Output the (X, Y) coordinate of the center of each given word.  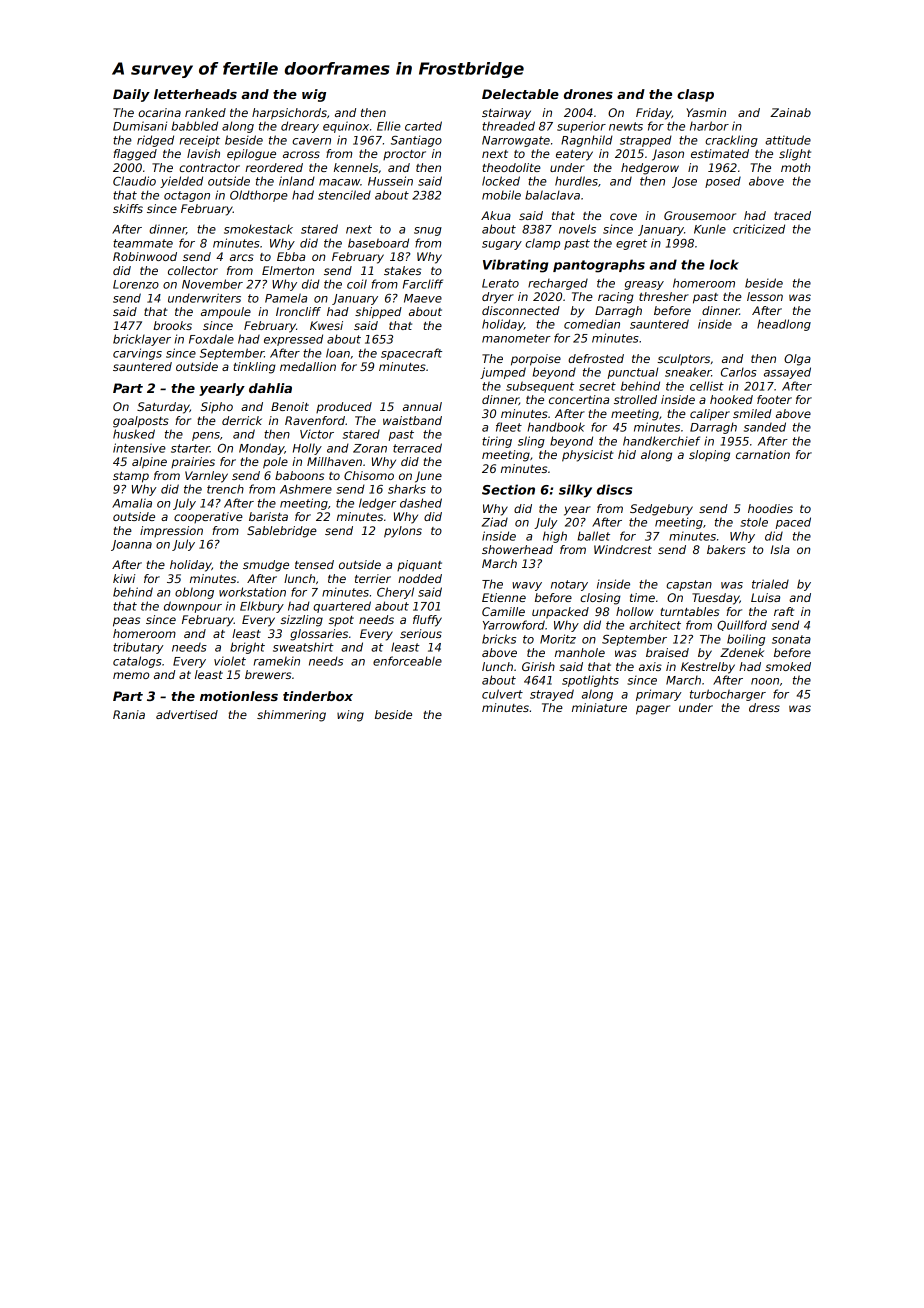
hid (627, 454)
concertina (579, 399)
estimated (720, 153)
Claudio (134, 181)
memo (131, 675)
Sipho (217, 408)
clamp (542, 244)
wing (350, 716)
